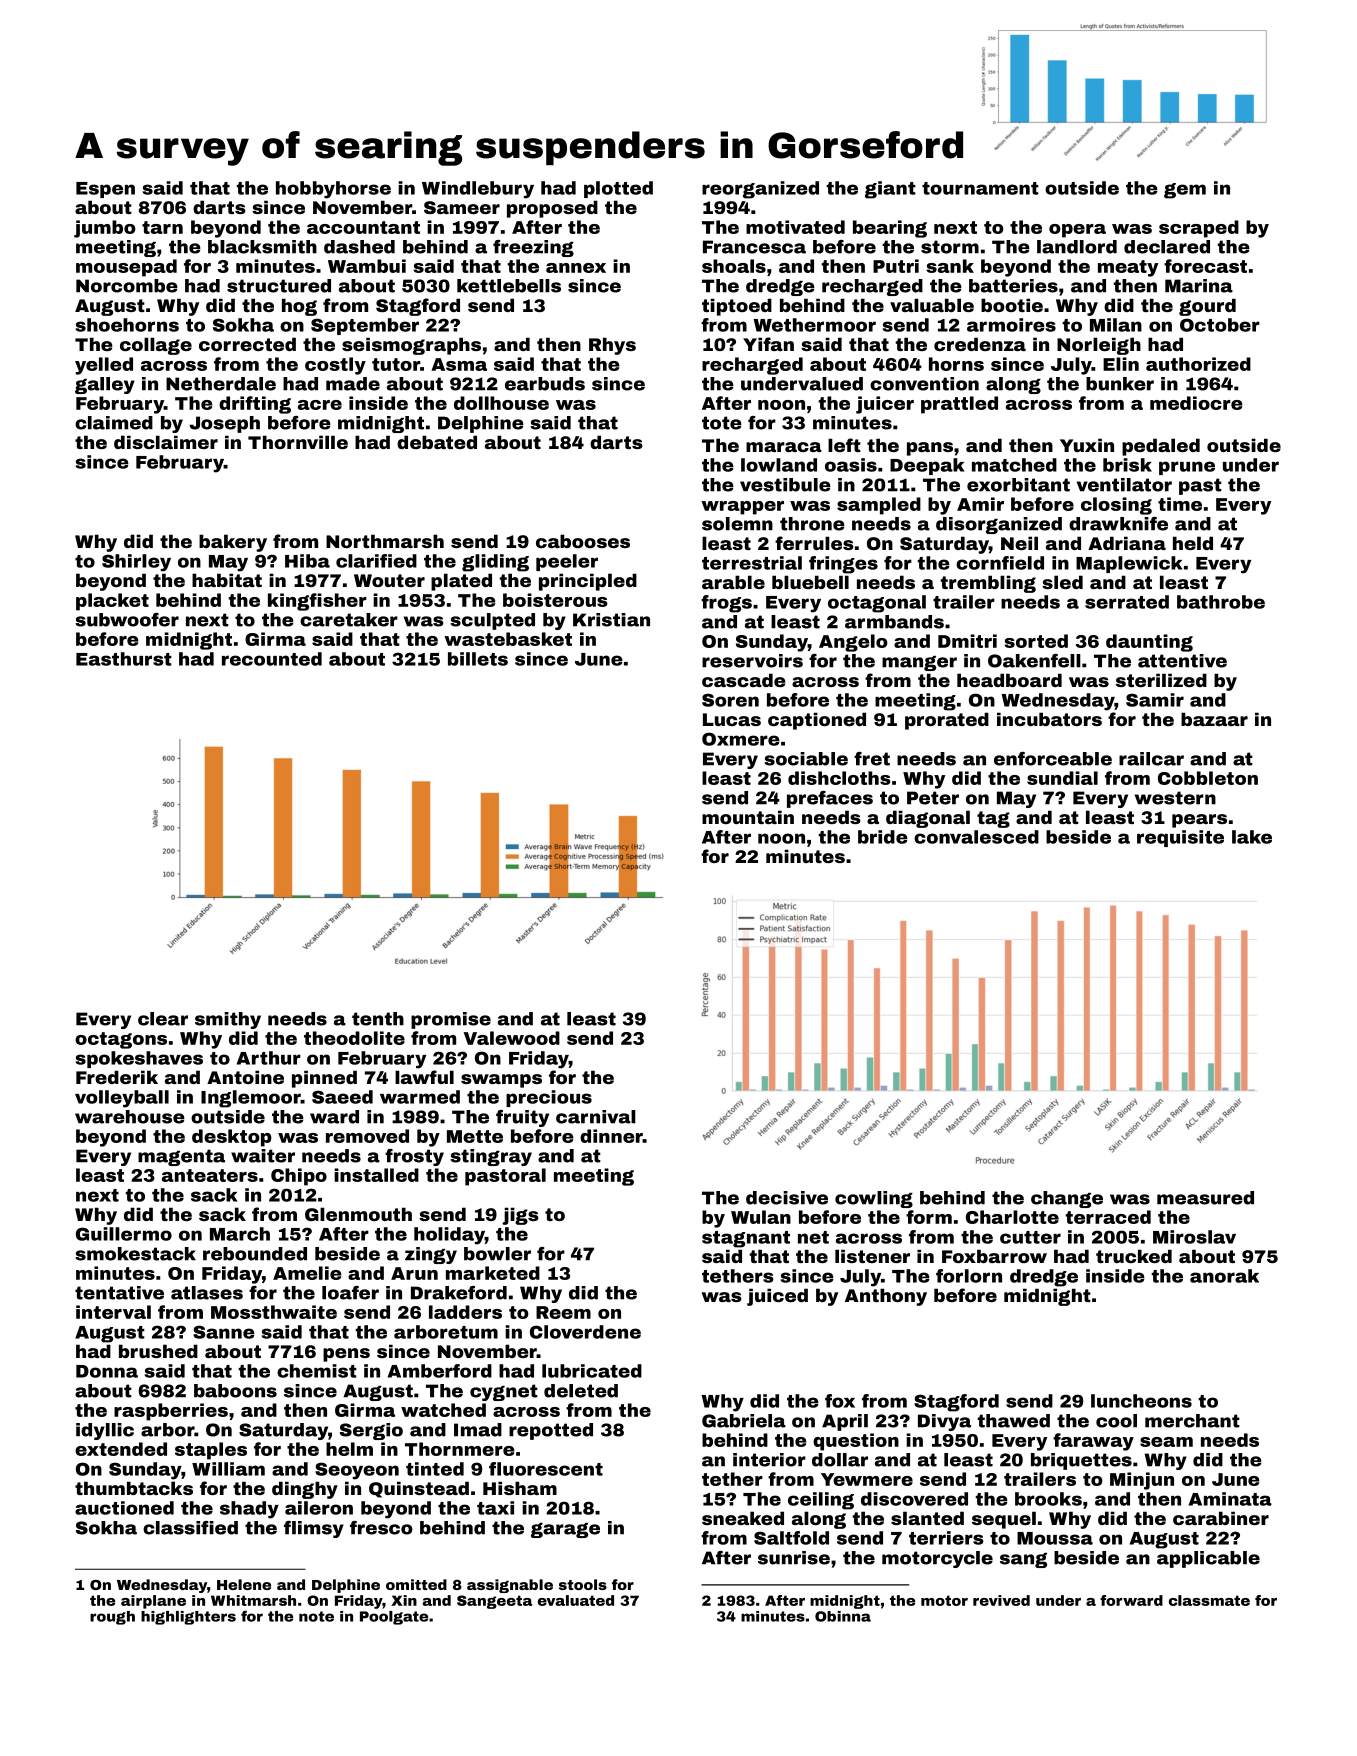  I want to click on Gabriela, so click(744, 1421).
